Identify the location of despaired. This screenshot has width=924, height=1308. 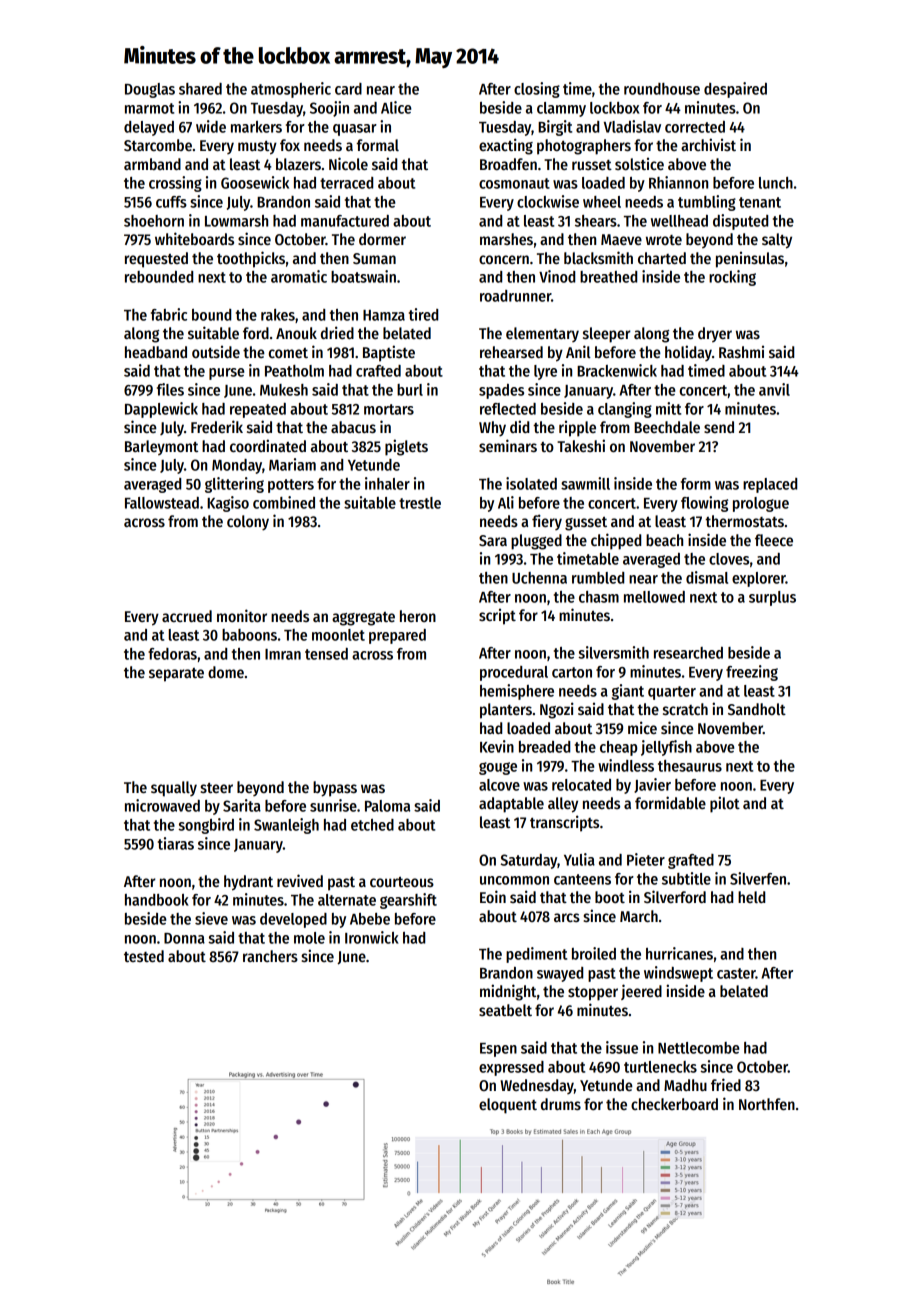
(735, 90).
